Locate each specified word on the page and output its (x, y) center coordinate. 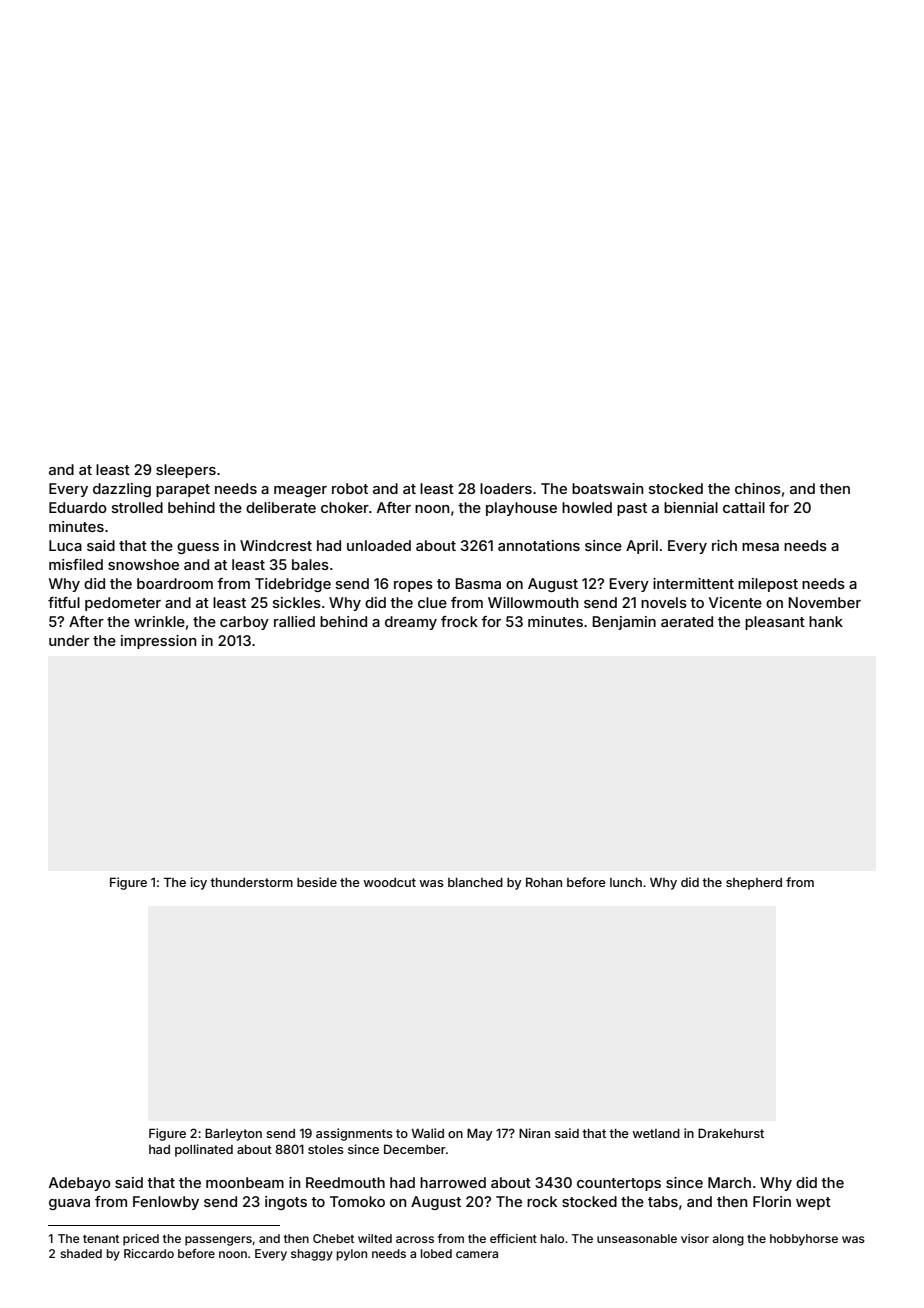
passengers (218, 1241)
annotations (539, 545)
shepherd (754, 884)
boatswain (607, 488)
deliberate (281, 507)
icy (199, 883)
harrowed (453, 1182)
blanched (475, 882)
